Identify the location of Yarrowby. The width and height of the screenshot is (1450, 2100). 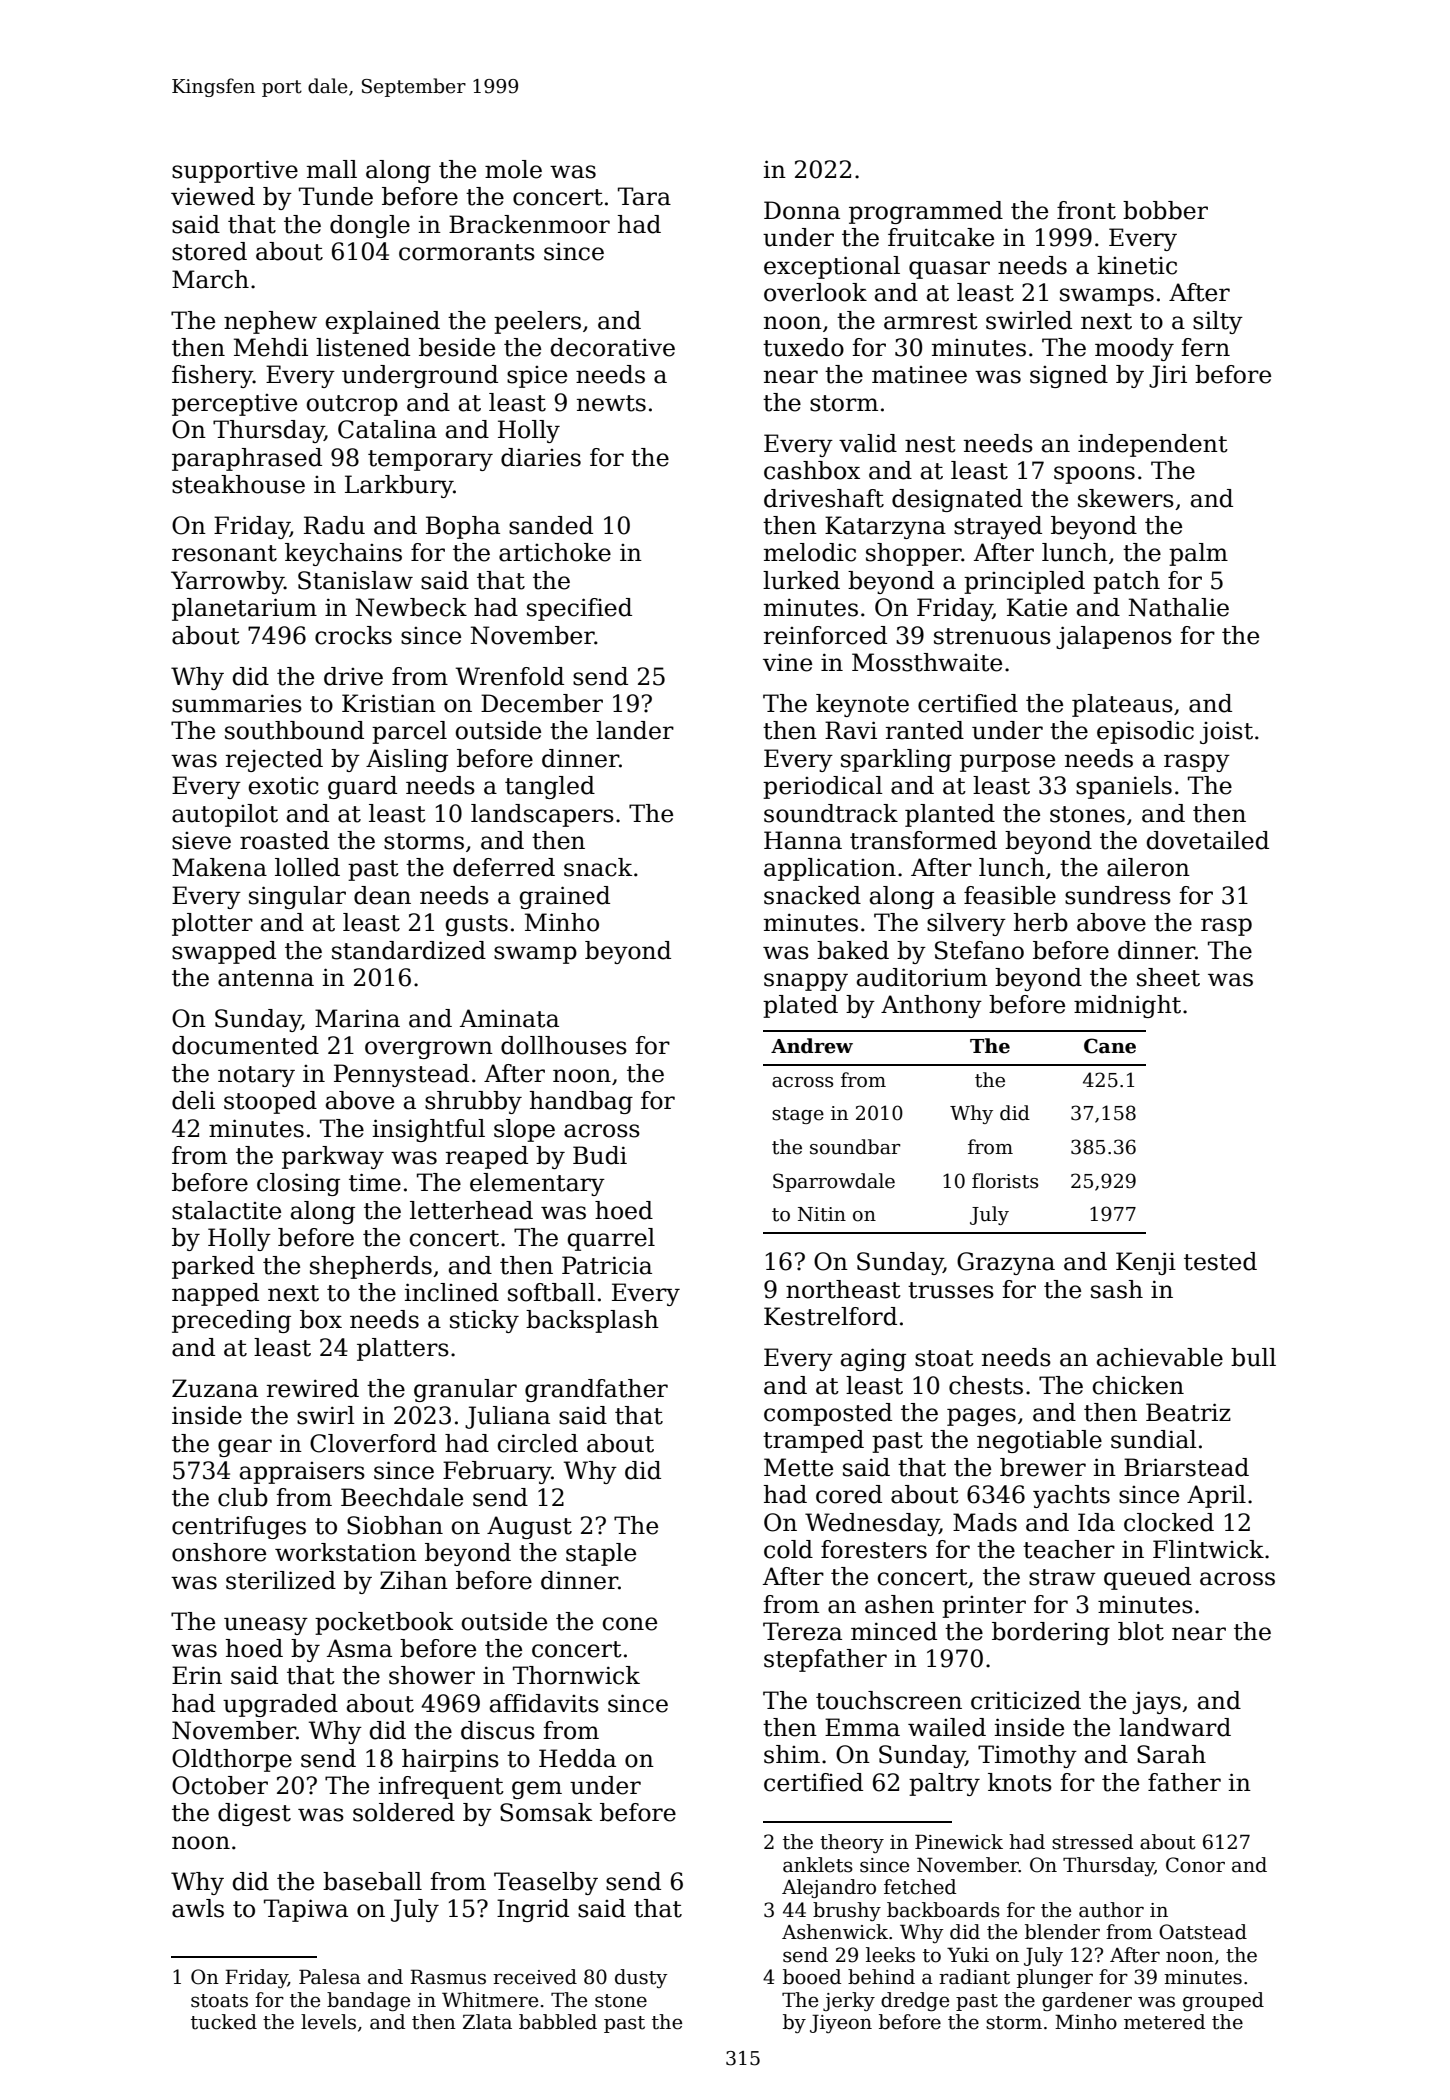
(227, 582).
